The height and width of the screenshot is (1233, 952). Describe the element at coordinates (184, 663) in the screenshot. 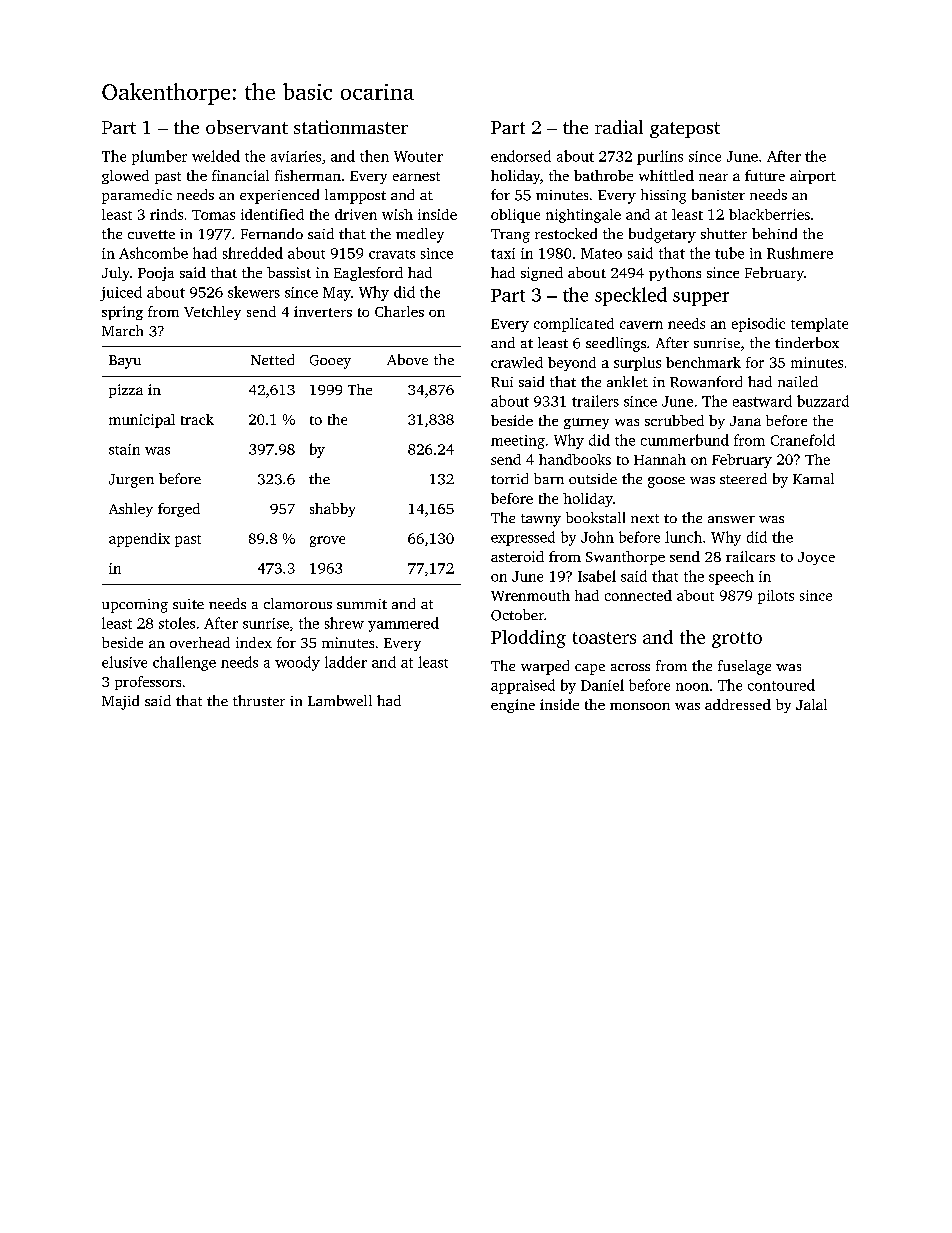

I see `challenge` at that location.
